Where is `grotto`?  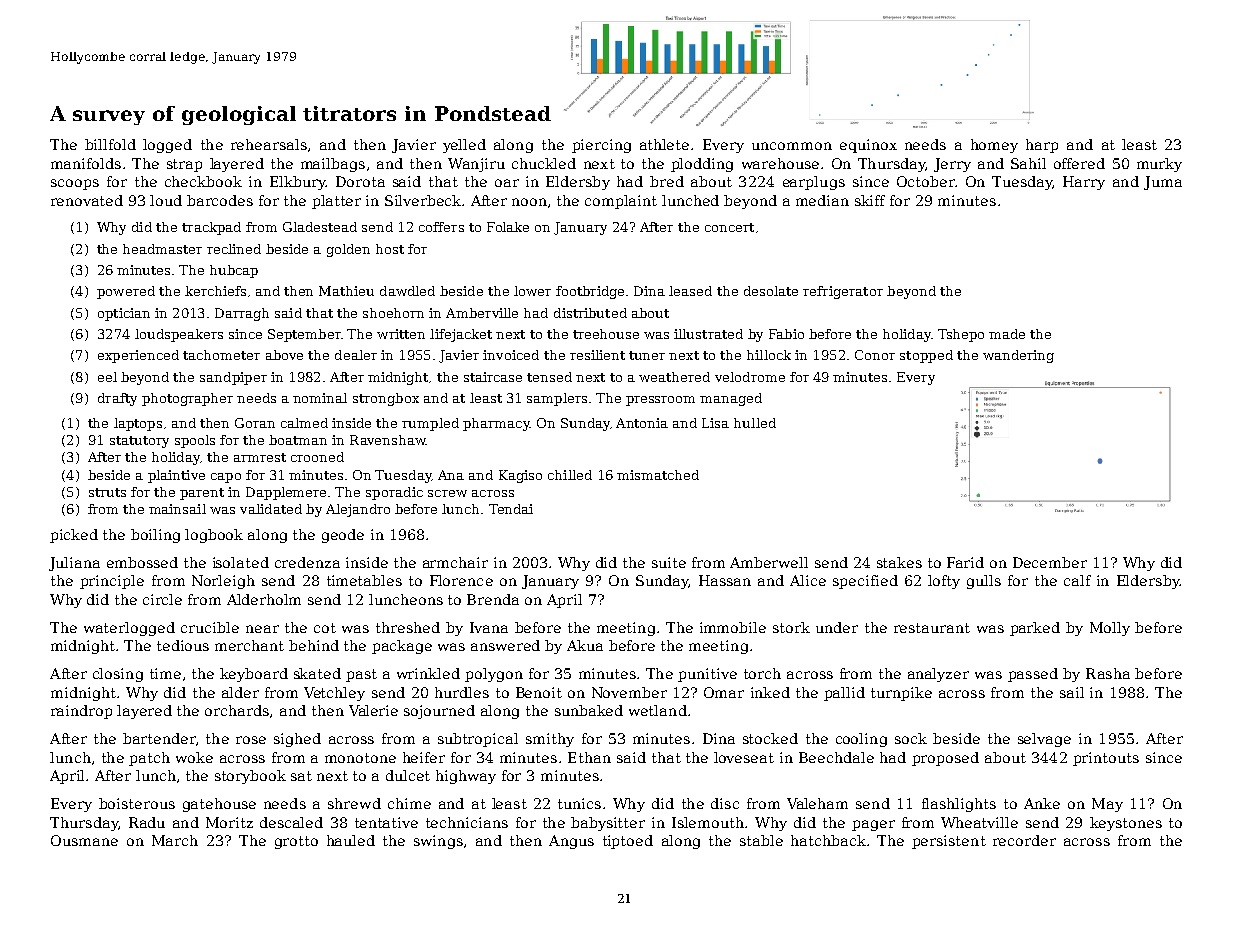
grotto is located at coordinates (296, 842).
